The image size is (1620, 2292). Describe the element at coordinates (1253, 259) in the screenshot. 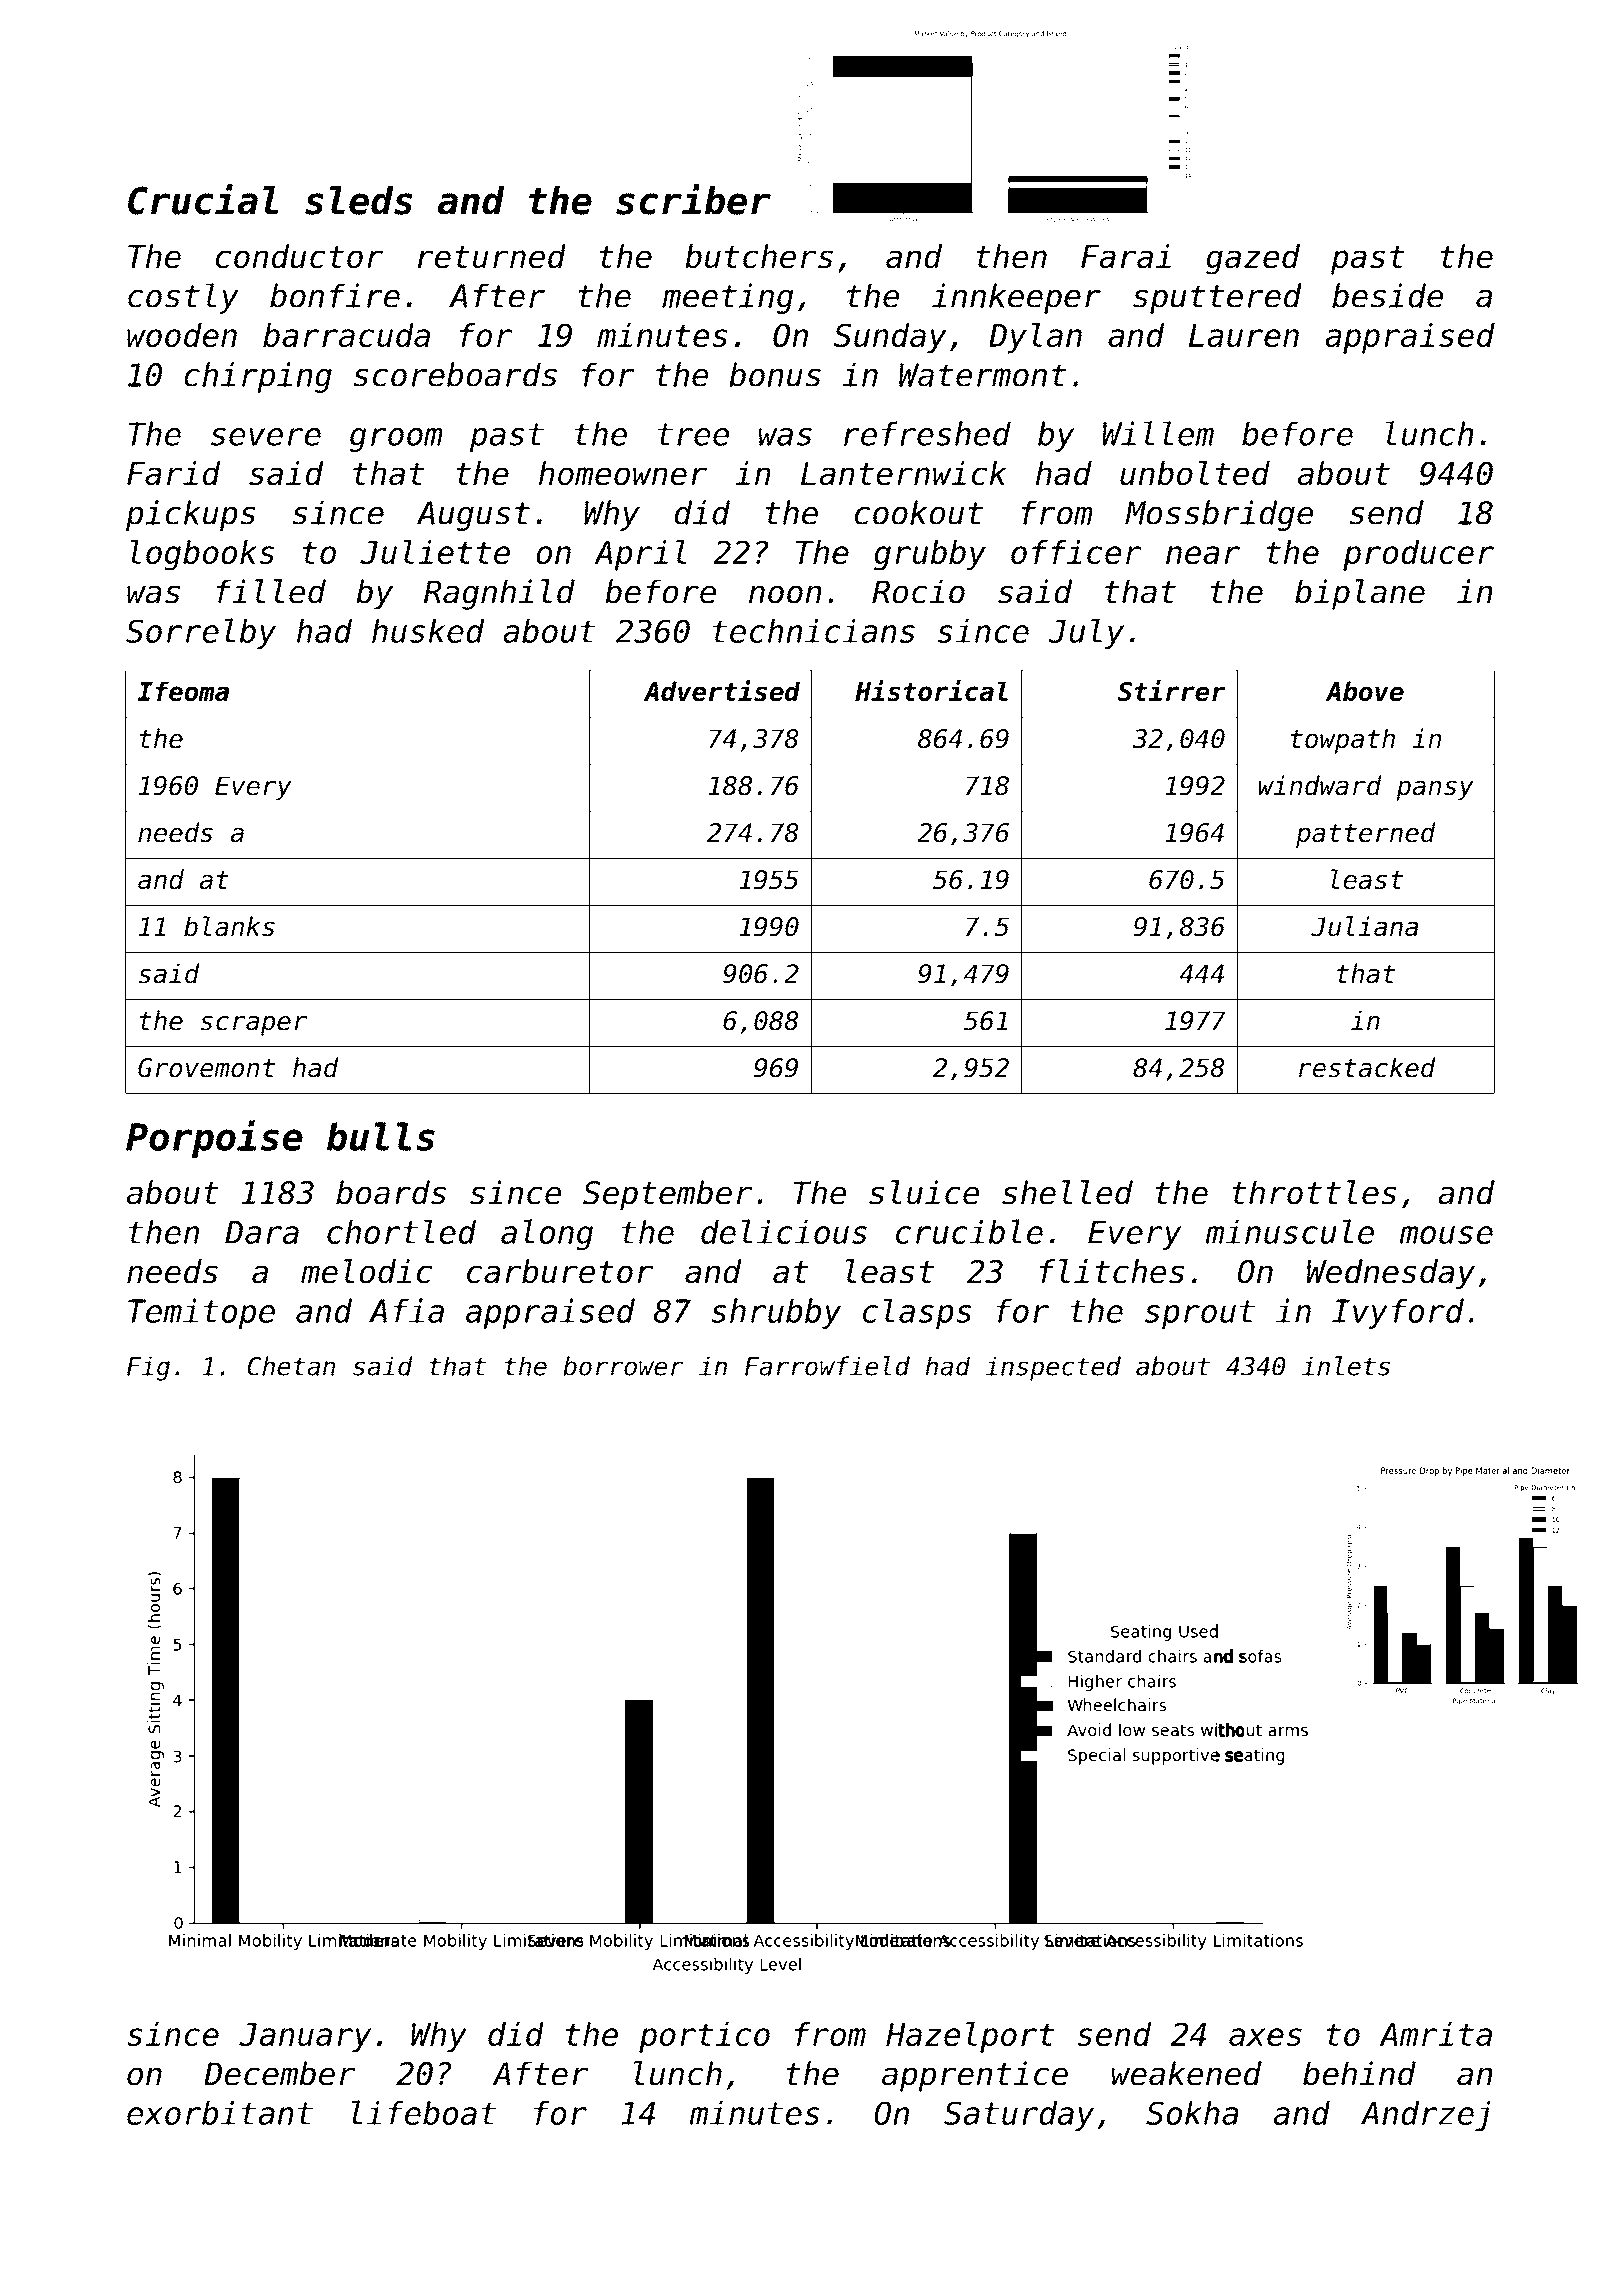

I see `gazed` at that location.
